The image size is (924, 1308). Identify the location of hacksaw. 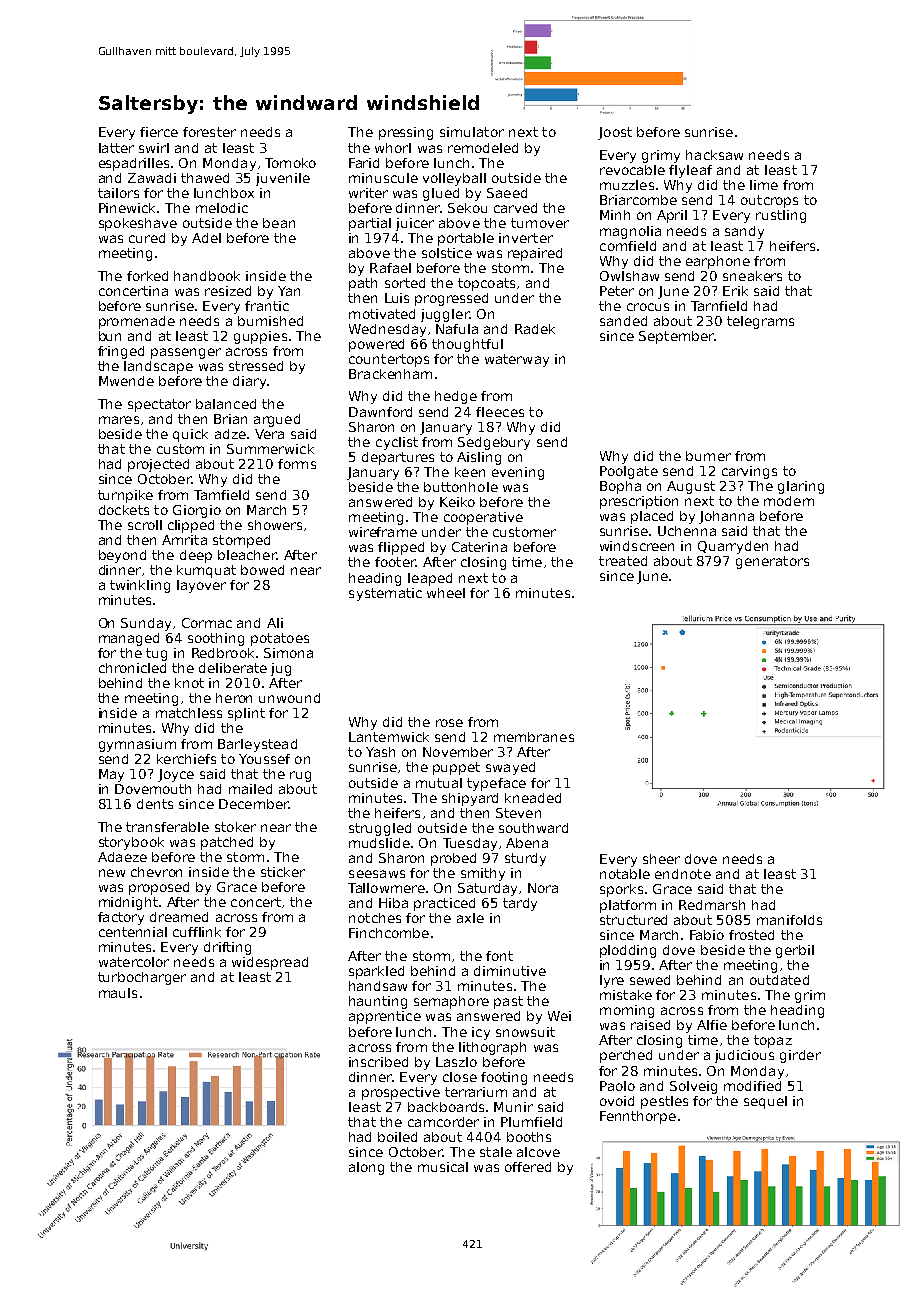
(714, 155).
